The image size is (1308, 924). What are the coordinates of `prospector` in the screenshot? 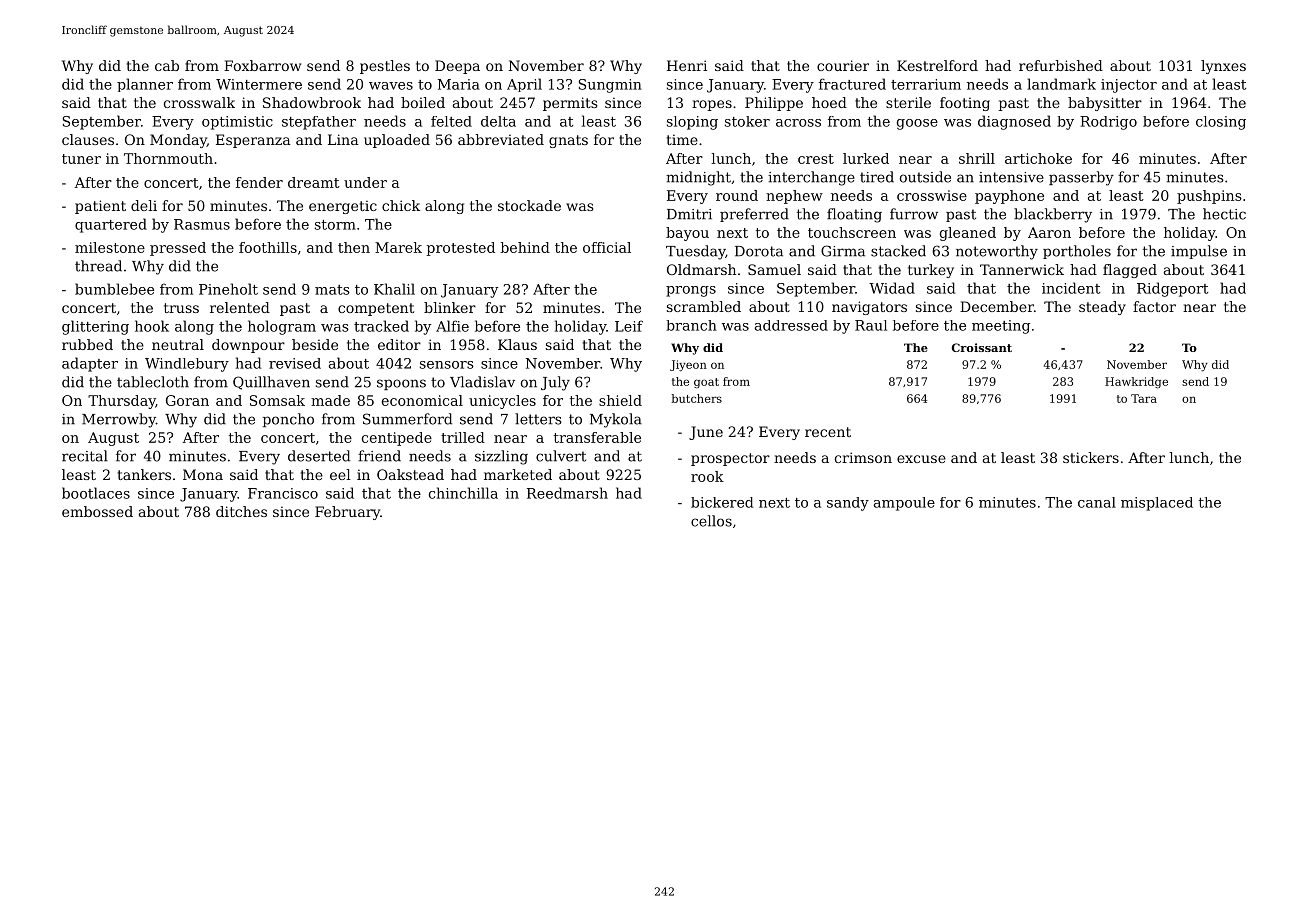 It's located at (730, 459).
